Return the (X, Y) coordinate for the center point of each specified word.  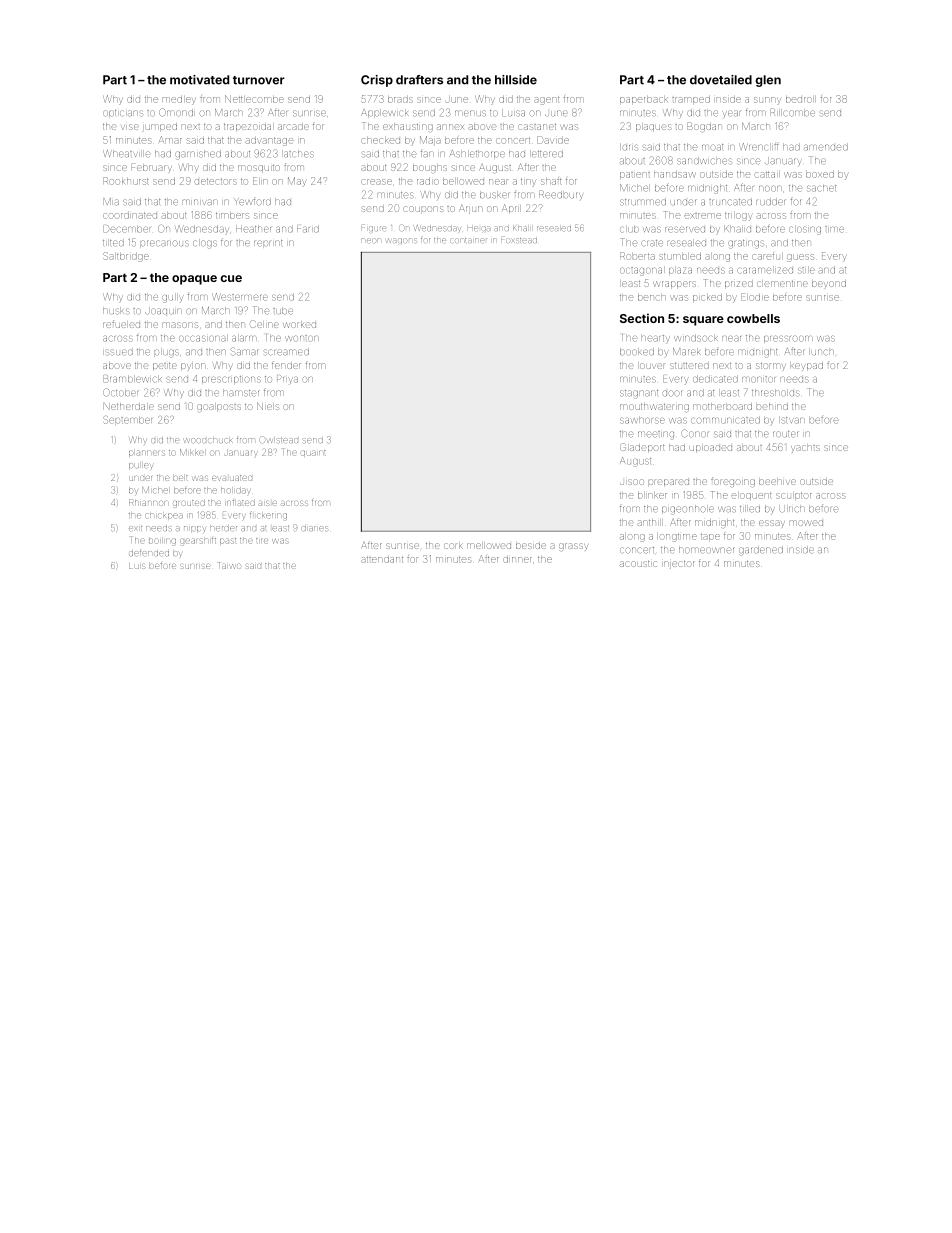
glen (768, 81)
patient (635, 175)
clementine (782, 284)
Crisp (377, 81)
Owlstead (279, 439)
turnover (259, 80)
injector (679, 565)
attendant (382, 559)
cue (231, 278)
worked (300, 325)
